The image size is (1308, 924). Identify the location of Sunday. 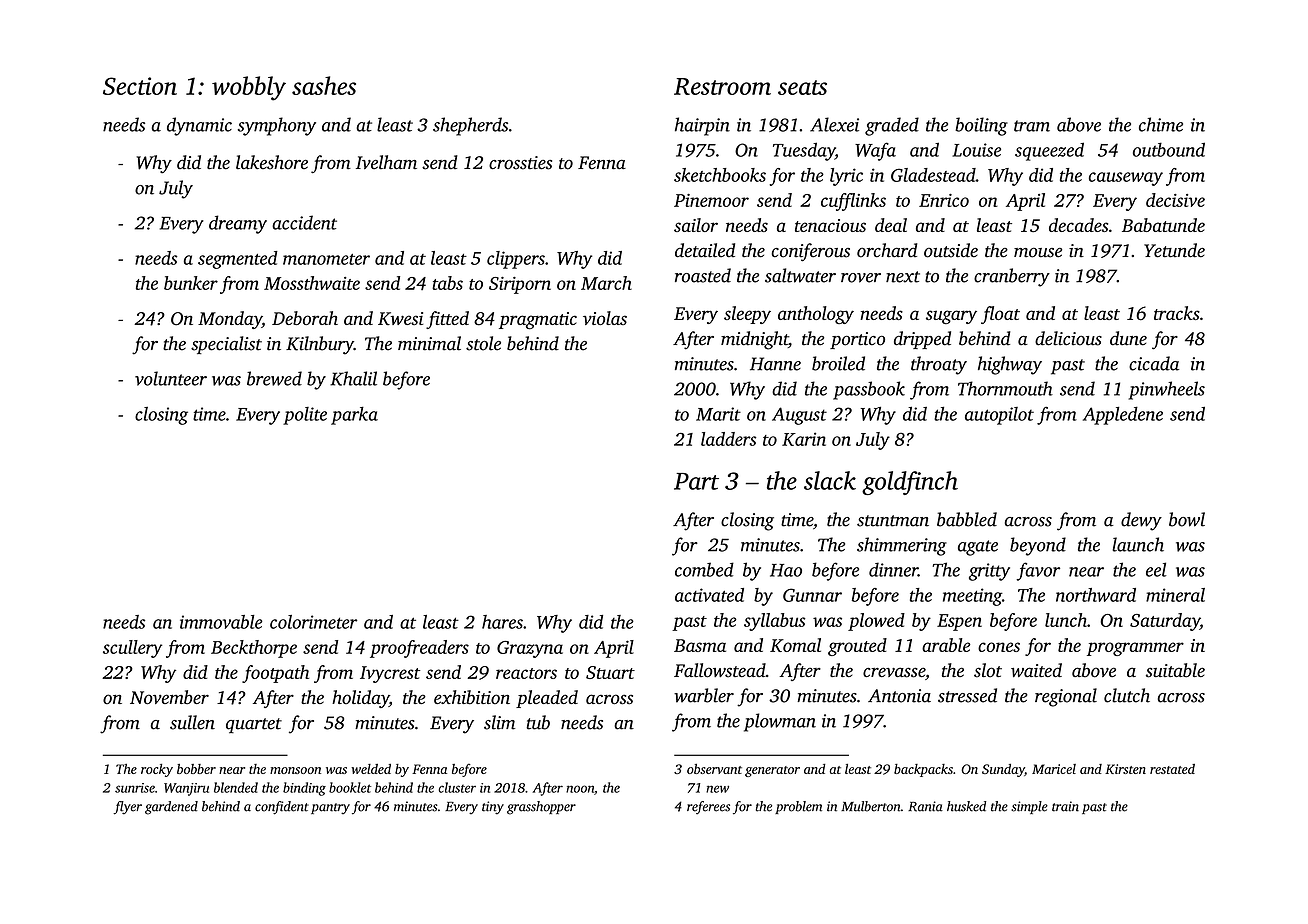
(1003, 770).
